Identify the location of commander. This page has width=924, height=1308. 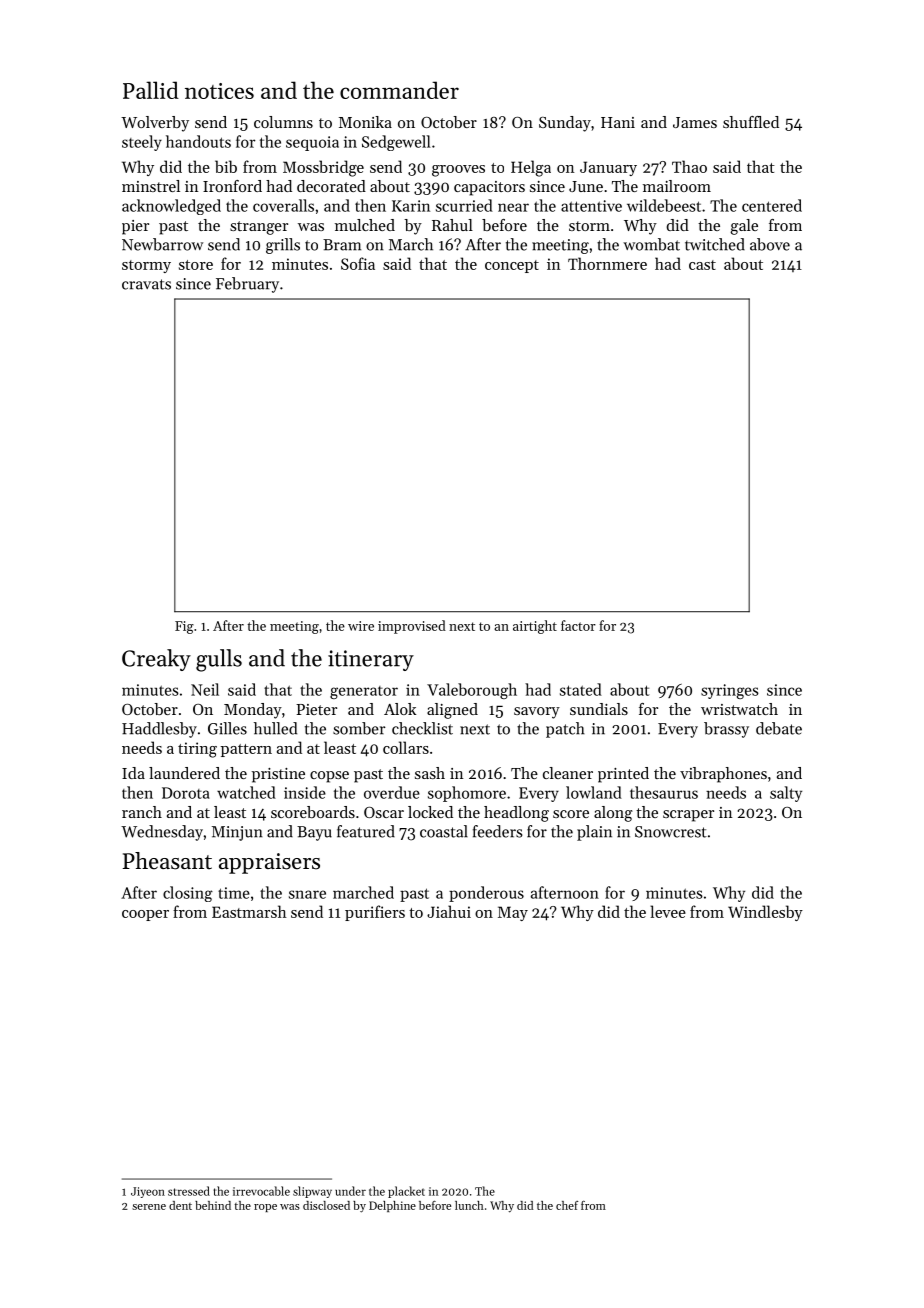
(399, 90).
